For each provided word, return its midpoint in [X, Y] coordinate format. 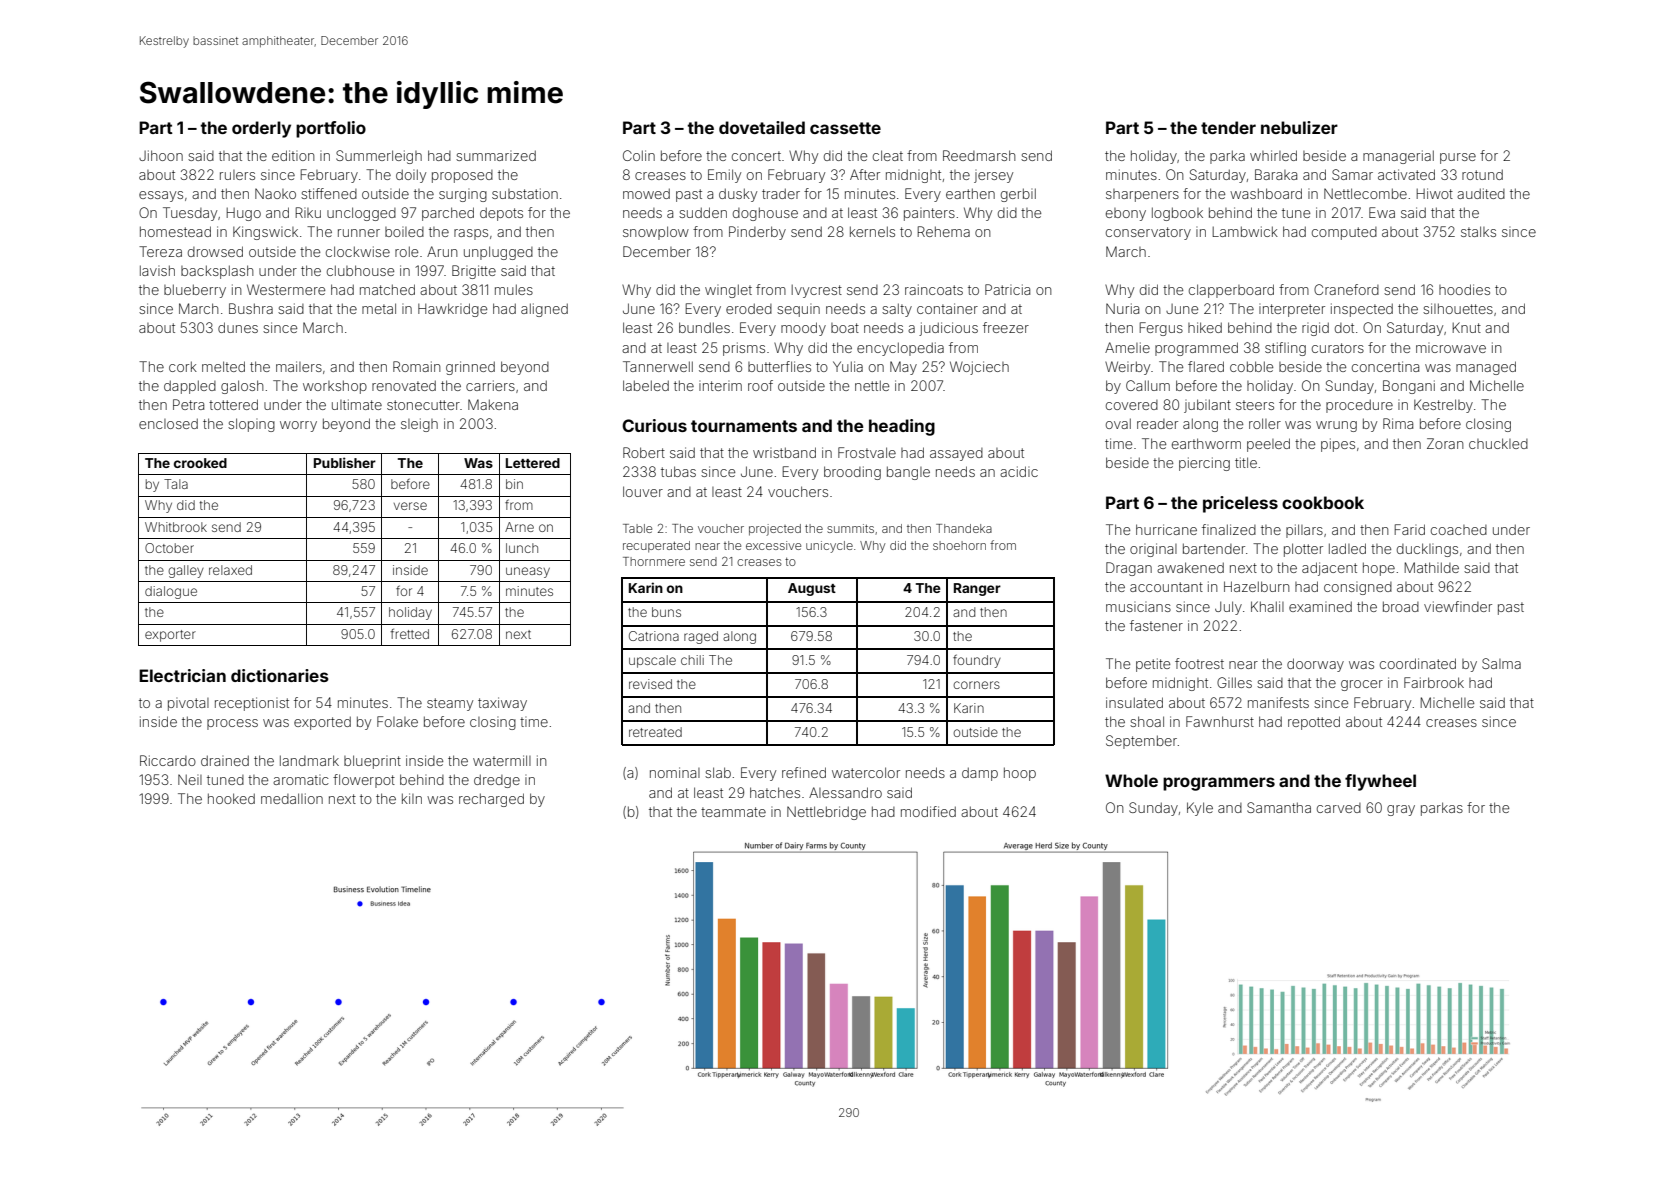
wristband [784, 452]
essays [161, 196]
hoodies [1464, 289]
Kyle [1200, 809]
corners [976, 685]
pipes [1338, 445]
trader [781, 193]
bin [514, 484]
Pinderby [757, 233]
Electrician [182, 675]
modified [928, 811]
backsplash [217, 272]
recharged [491, 800]
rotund [1482, 174]
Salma [1501, 663]
